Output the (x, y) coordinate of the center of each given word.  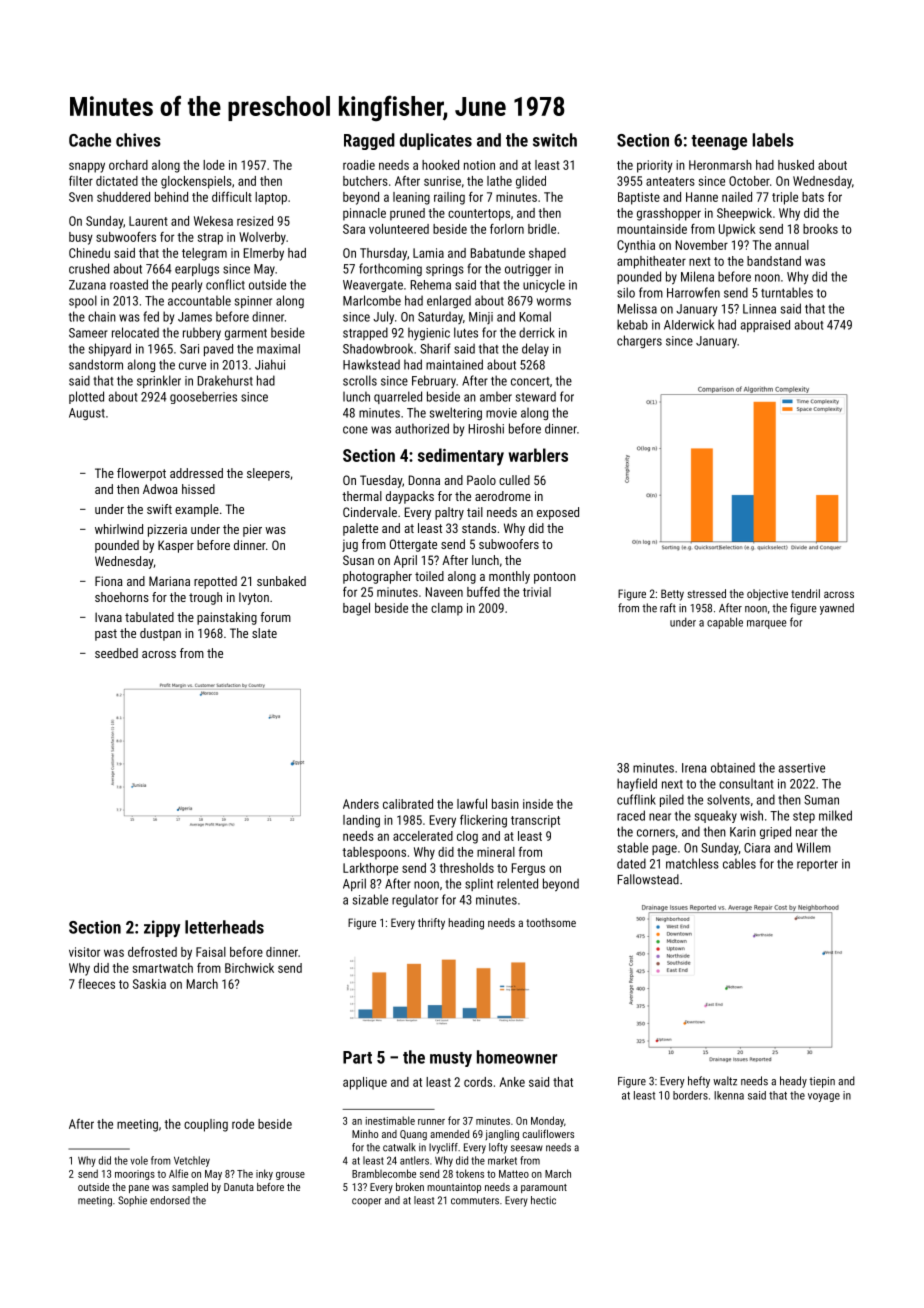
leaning (411, 198)
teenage (719, 142)
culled (514, 480)
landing (361, 821)
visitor (84, 952)
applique (365, 1083)
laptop (271, 198)
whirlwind (119, 529)
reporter (817, 865)
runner (431, 1122)
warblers (538, 455)
